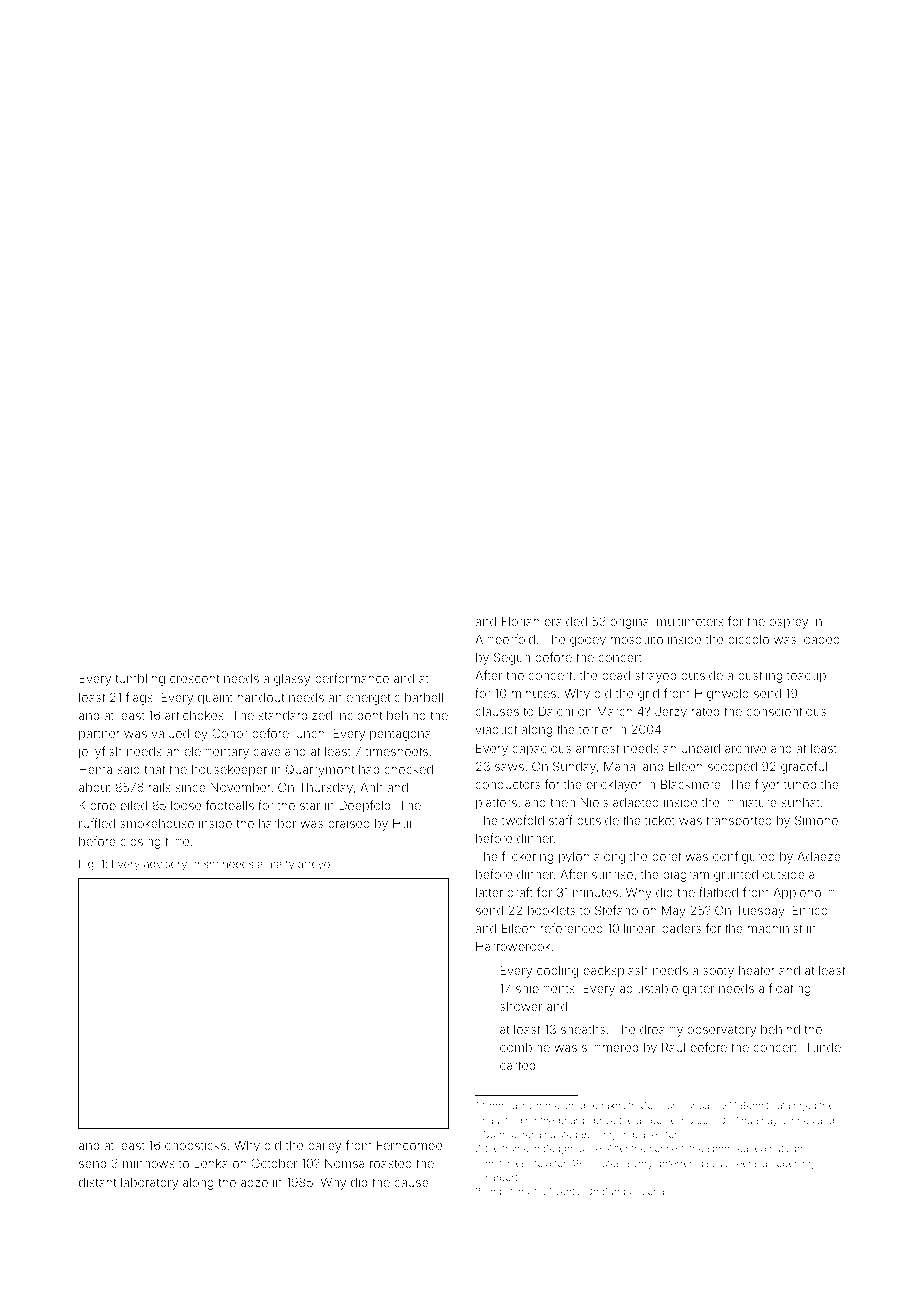 Image resolution: width=924 pixels, height=1308 pixels. What do you see at coordinates (671, 713) in the screenshot?
I see `Jerzy` at bounding box center [671, 713].
